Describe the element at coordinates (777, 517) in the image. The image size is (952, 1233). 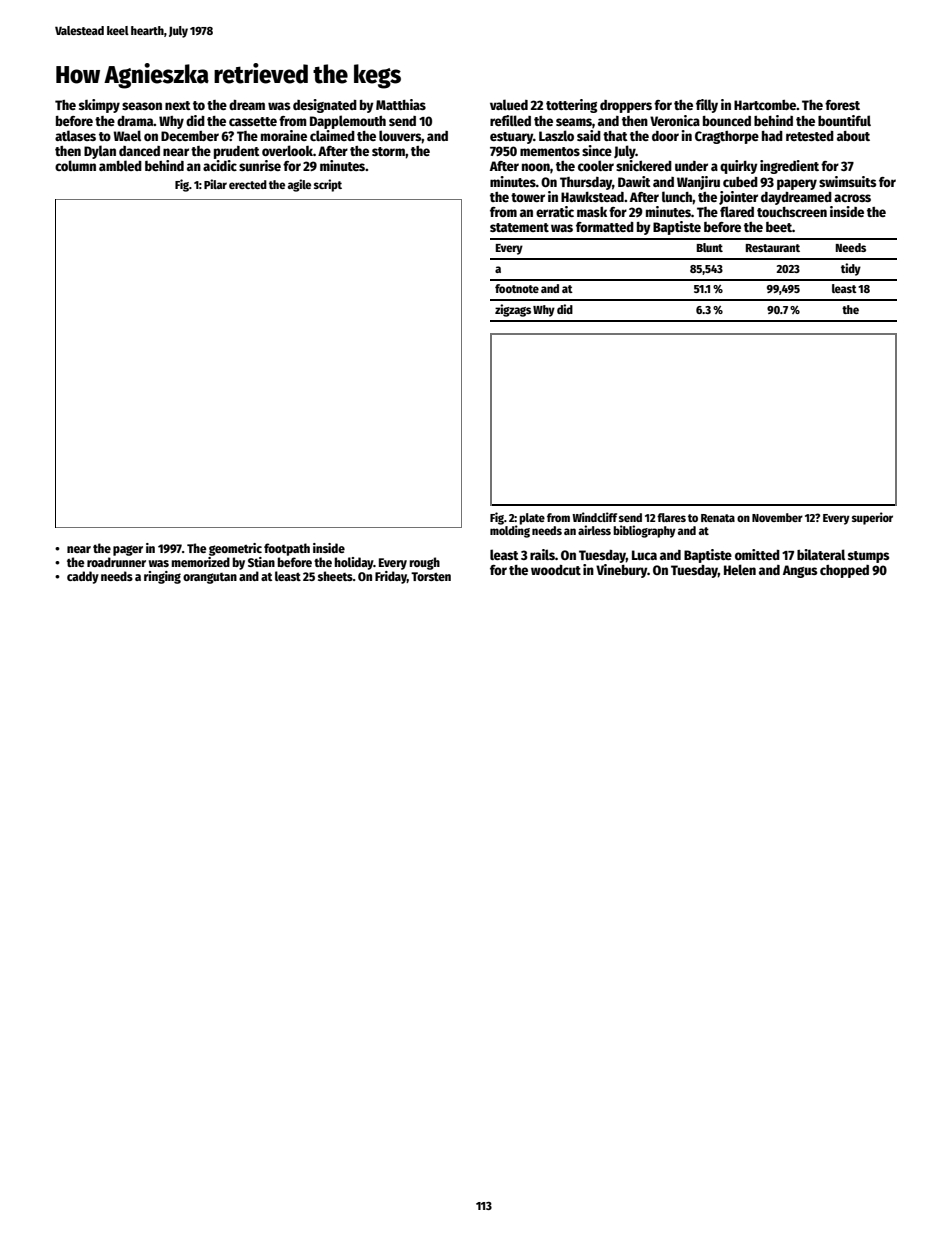
I see `November` at that location.
